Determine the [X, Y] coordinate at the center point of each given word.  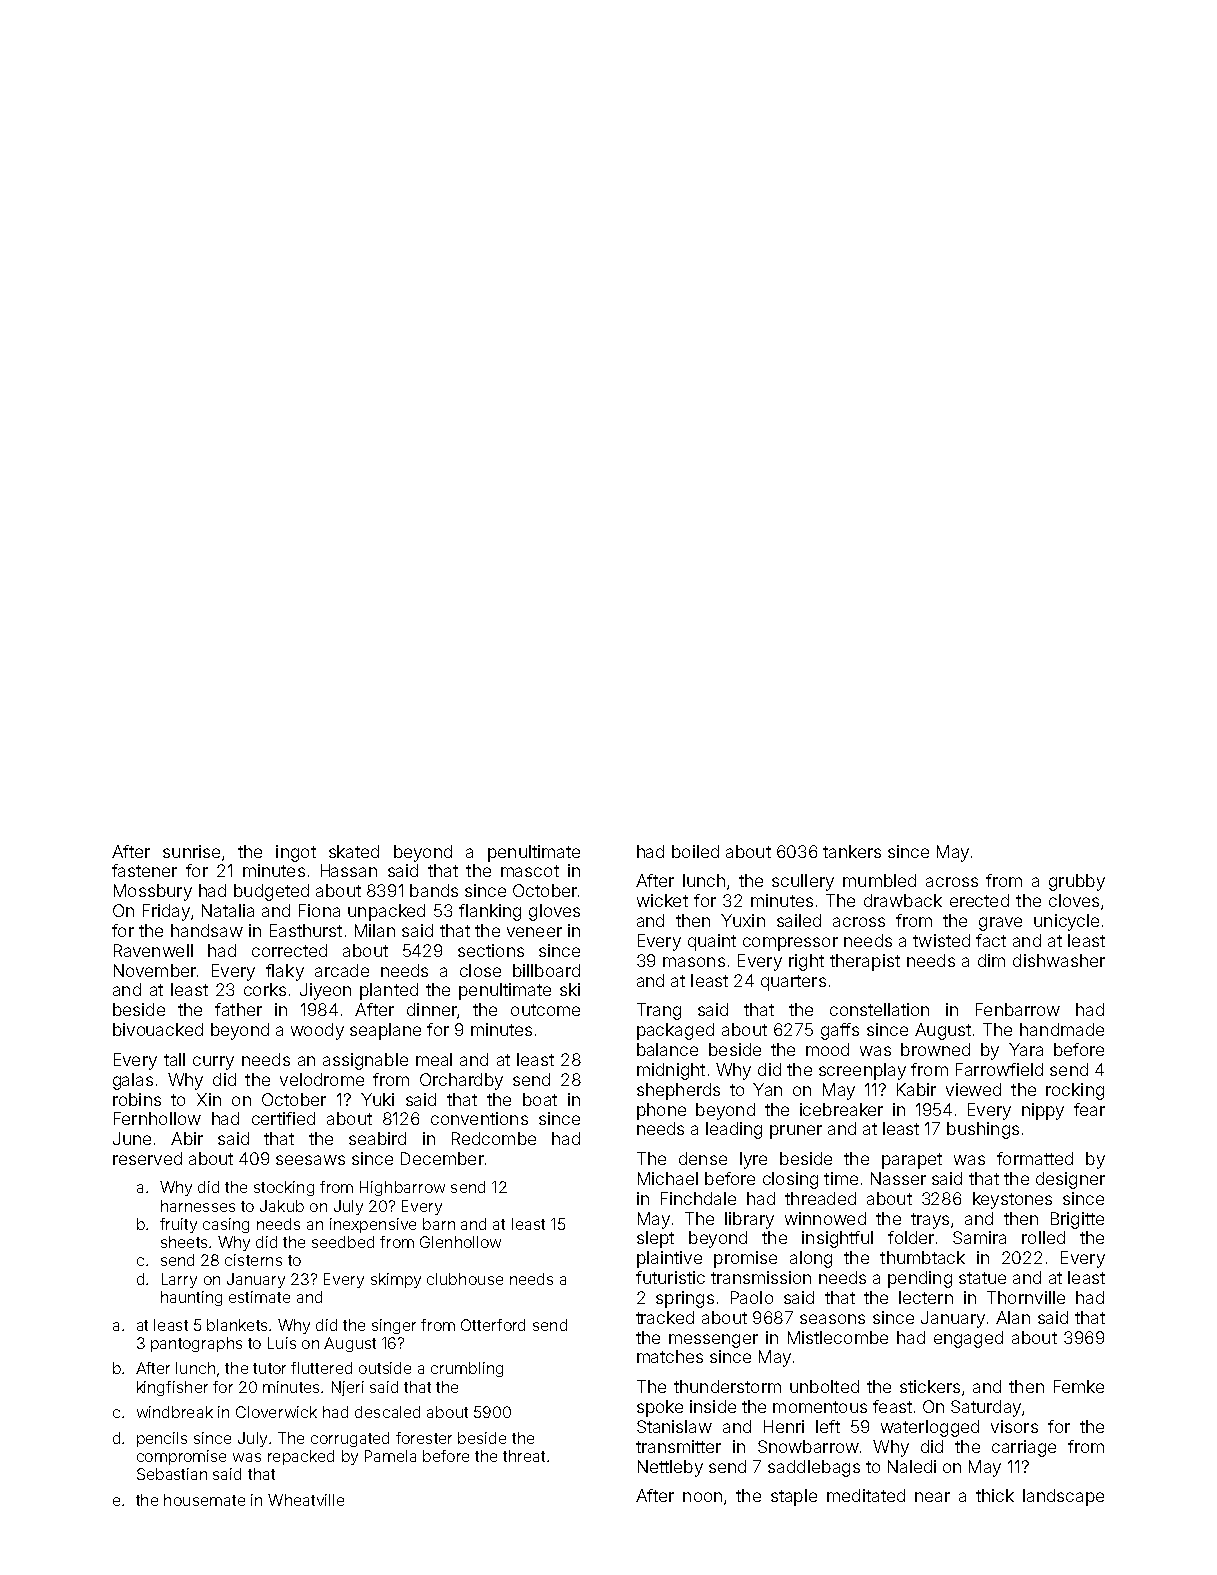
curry [213, 1063]
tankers [852, 851]
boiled [695, 851]
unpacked [386, 912]
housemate [204, 1500]
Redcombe [494, 1138]
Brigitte [1077, 1220]
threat [524, 1456]
